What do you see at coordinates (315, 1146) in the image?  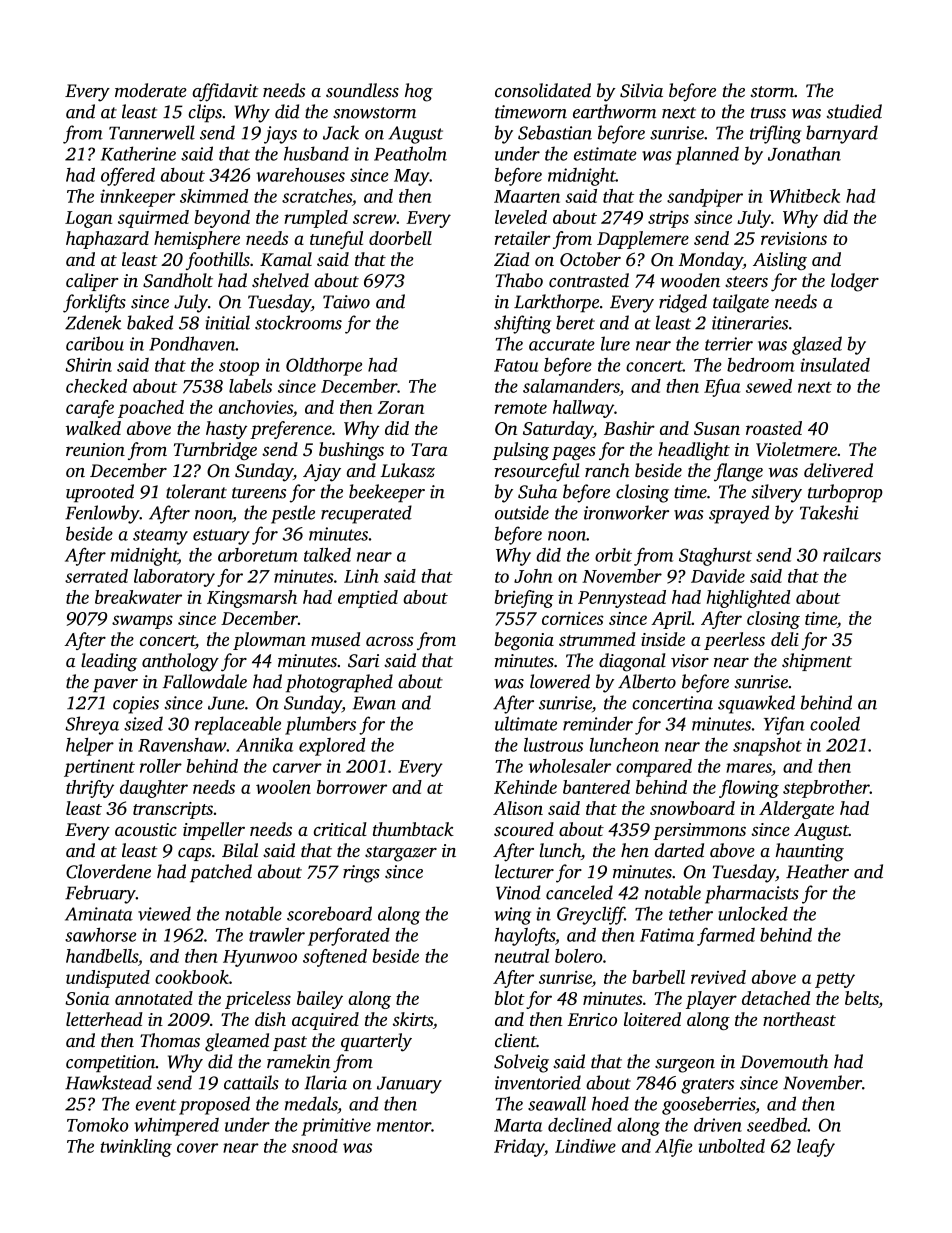 I see `snood` at bounding box center [315, 1146].
